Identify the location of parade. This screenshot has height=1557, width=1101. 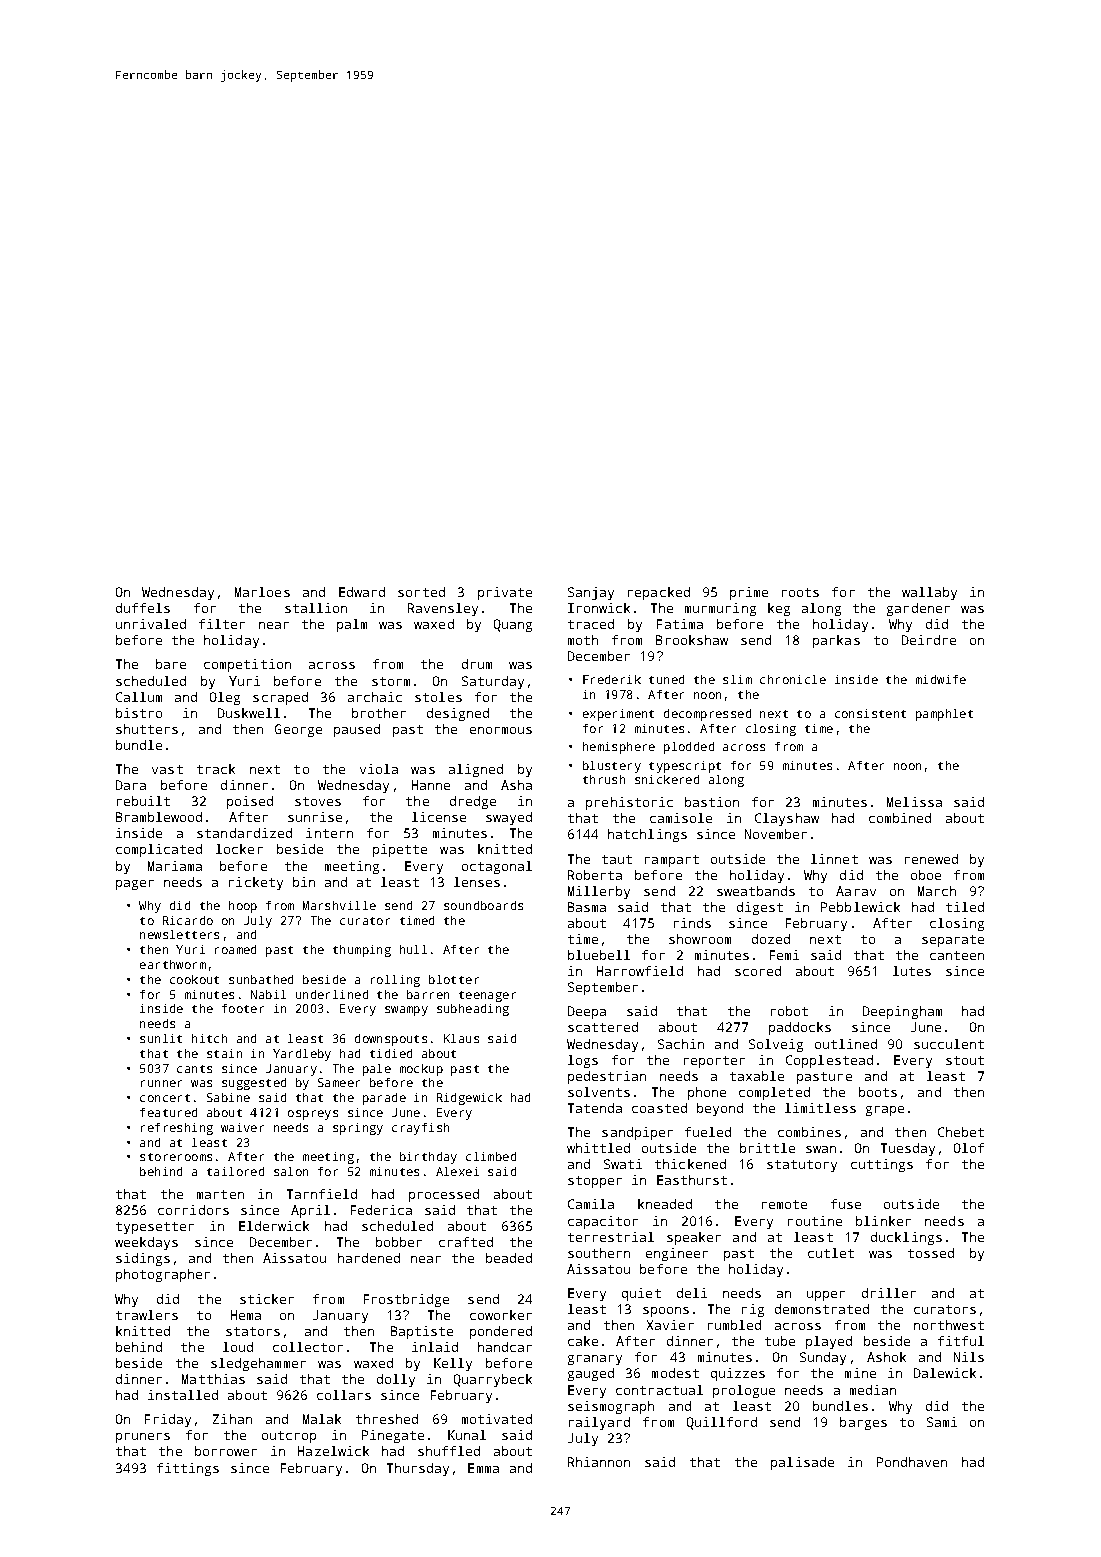
(384, 1099).
